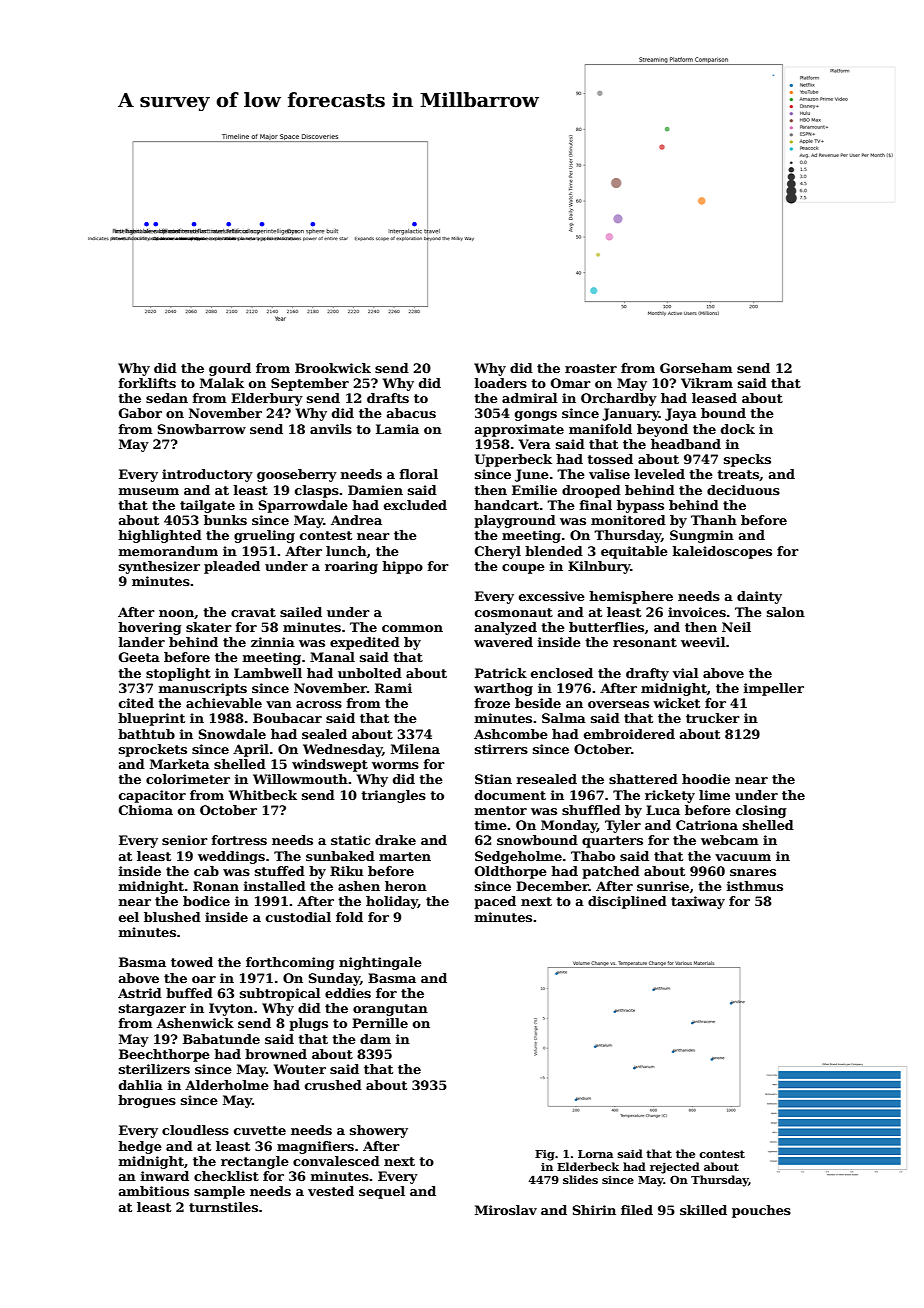  I want to click on museum, so click(149, 491).
